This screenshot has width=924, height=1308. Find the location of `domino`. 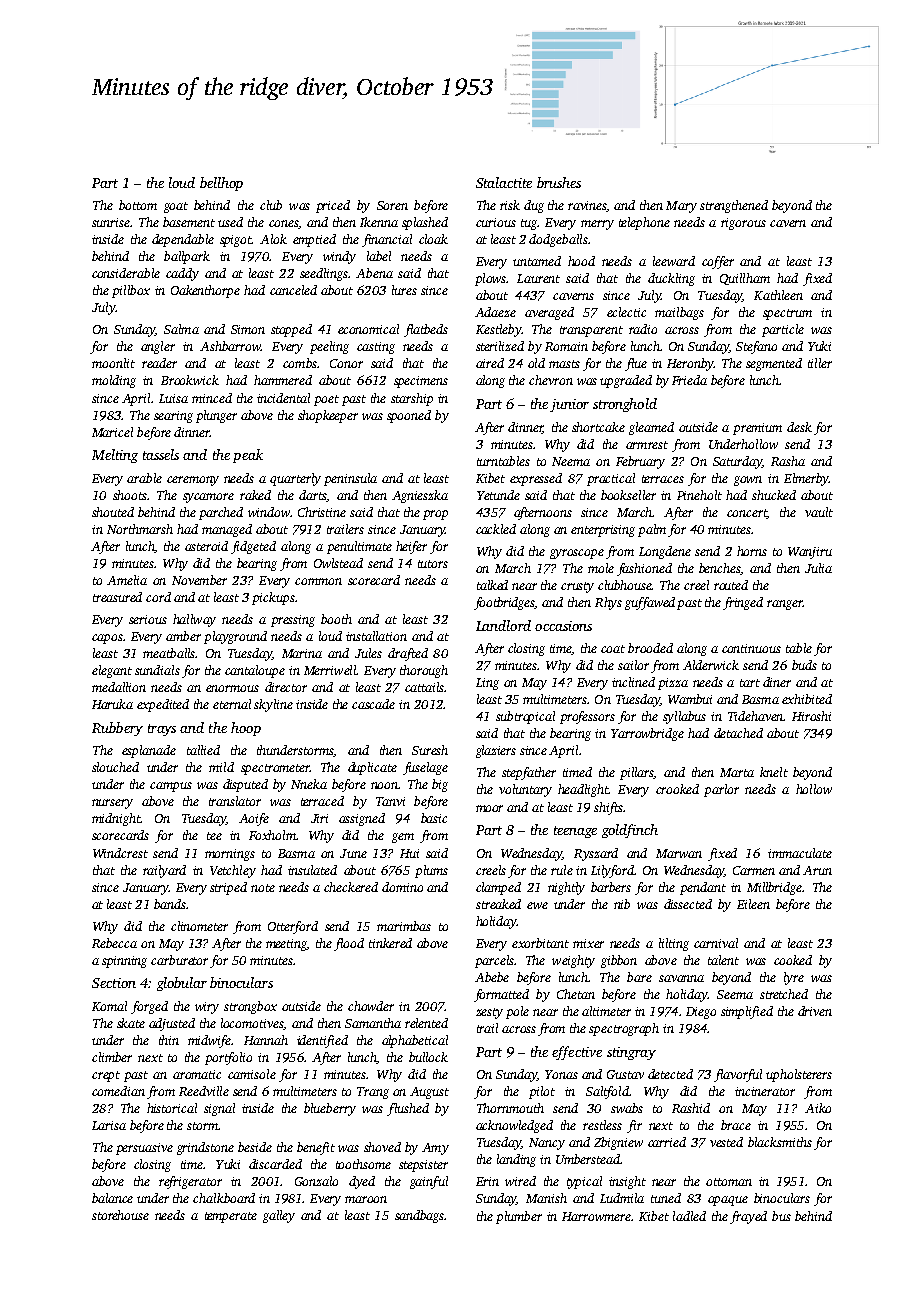

domino is located at coordinates (402, 887).
